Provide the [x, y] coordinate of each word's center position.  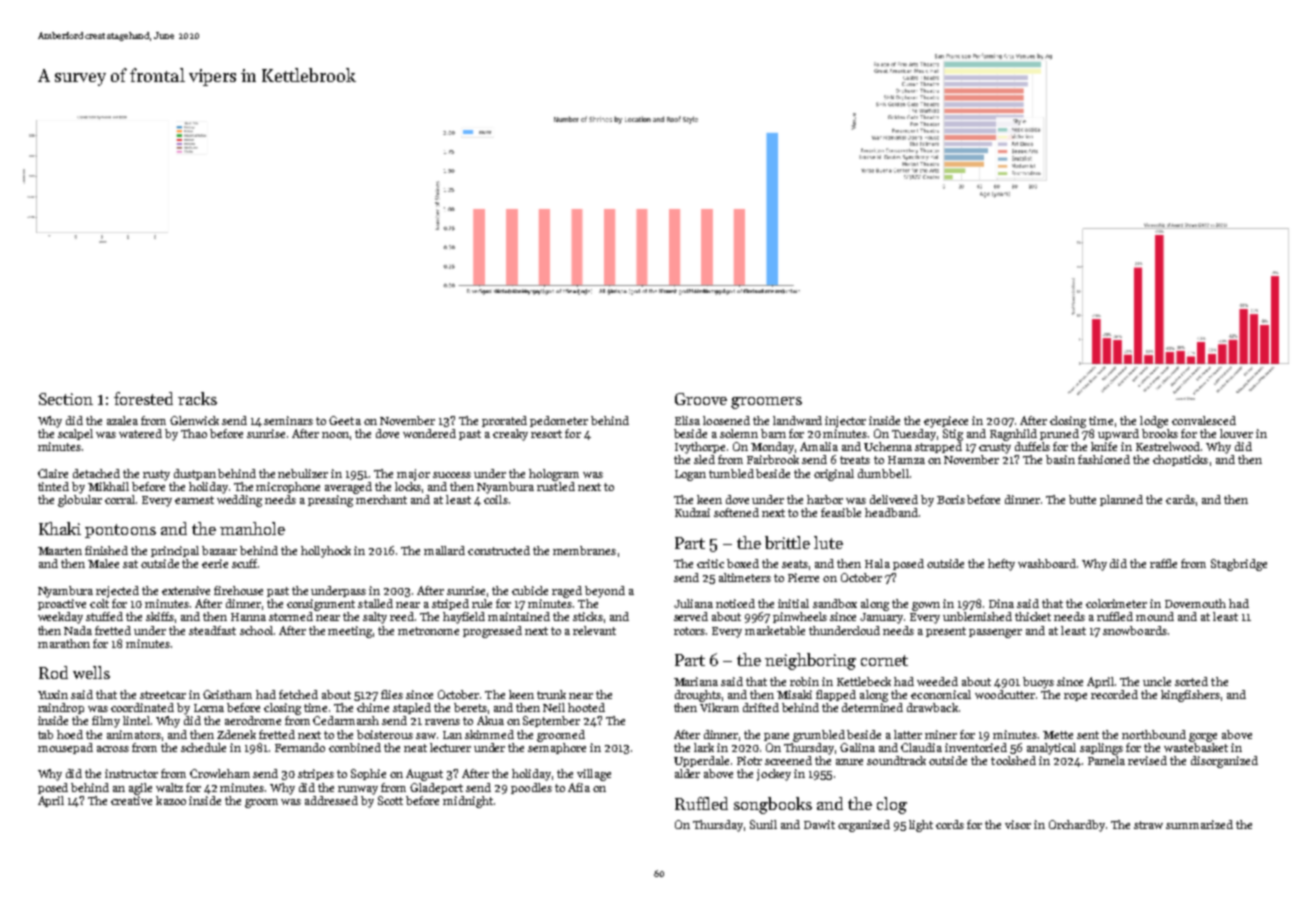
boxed [743, 563]
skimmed [489, 734]
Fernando [300, 747]
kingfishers [1190, 696]
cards [1180, 499]
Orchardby [1077, 826]
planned [1121, 500]
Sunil [763, 824]
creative [131, 800]
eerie [215, 563]
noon [335, 435]
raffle [1163, 563]
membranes [584, 550]
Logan [690, 475]
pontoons [120, 531]
